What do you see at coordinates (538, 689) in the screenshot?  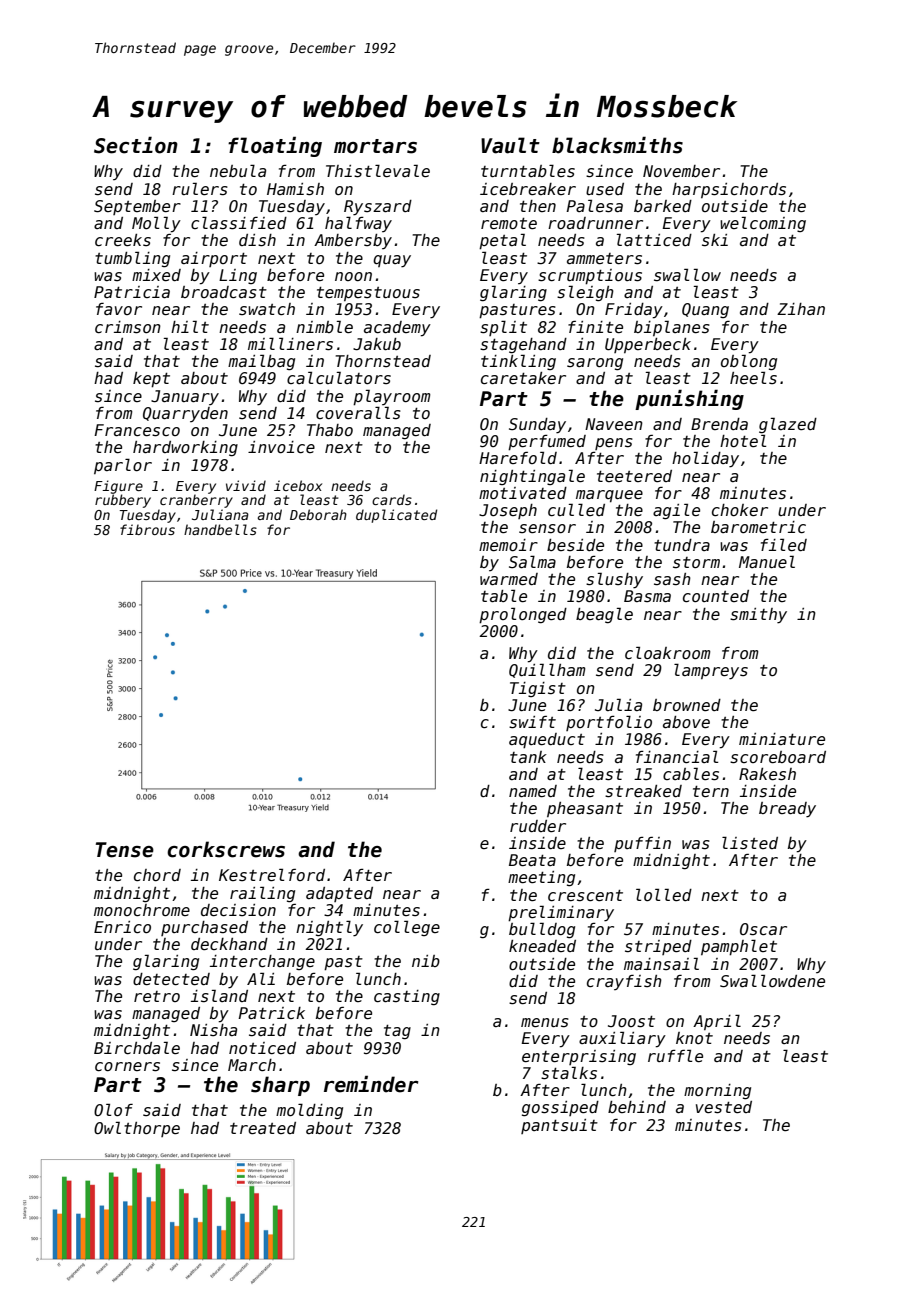 I see `Tigist` at bounding box center [538, 689].
